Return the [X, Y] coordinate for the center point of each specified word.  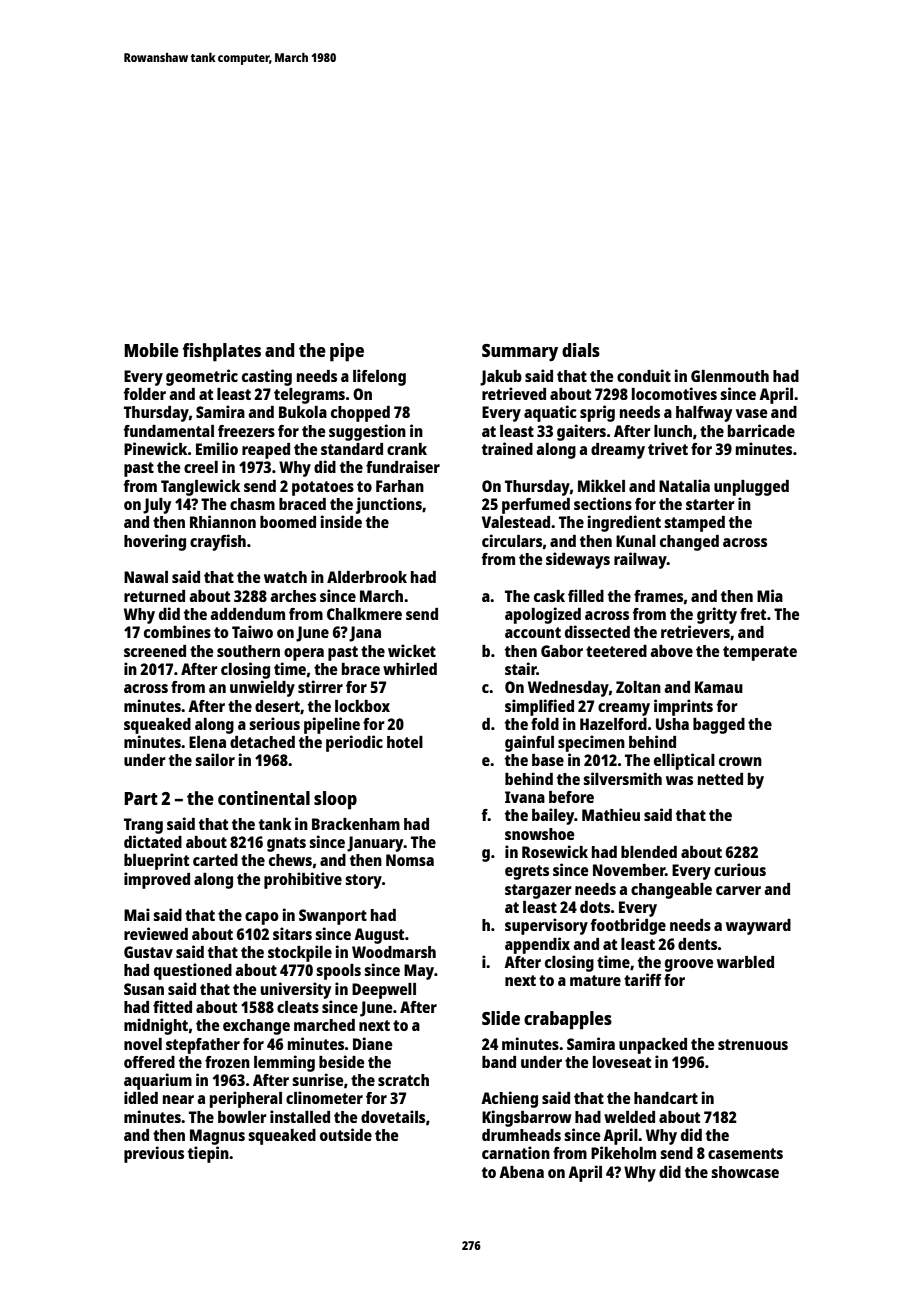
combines [177, 631]
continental [264, 798]
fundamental [169, 431]
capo [262, 918]
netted [720, 779]
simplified [539, 707]
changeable [671, 891]
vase [751, 413]
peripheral [246, 1099]
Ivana [525, 797]
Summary [520, 353]
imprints [683, 707]
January [375, 844]
